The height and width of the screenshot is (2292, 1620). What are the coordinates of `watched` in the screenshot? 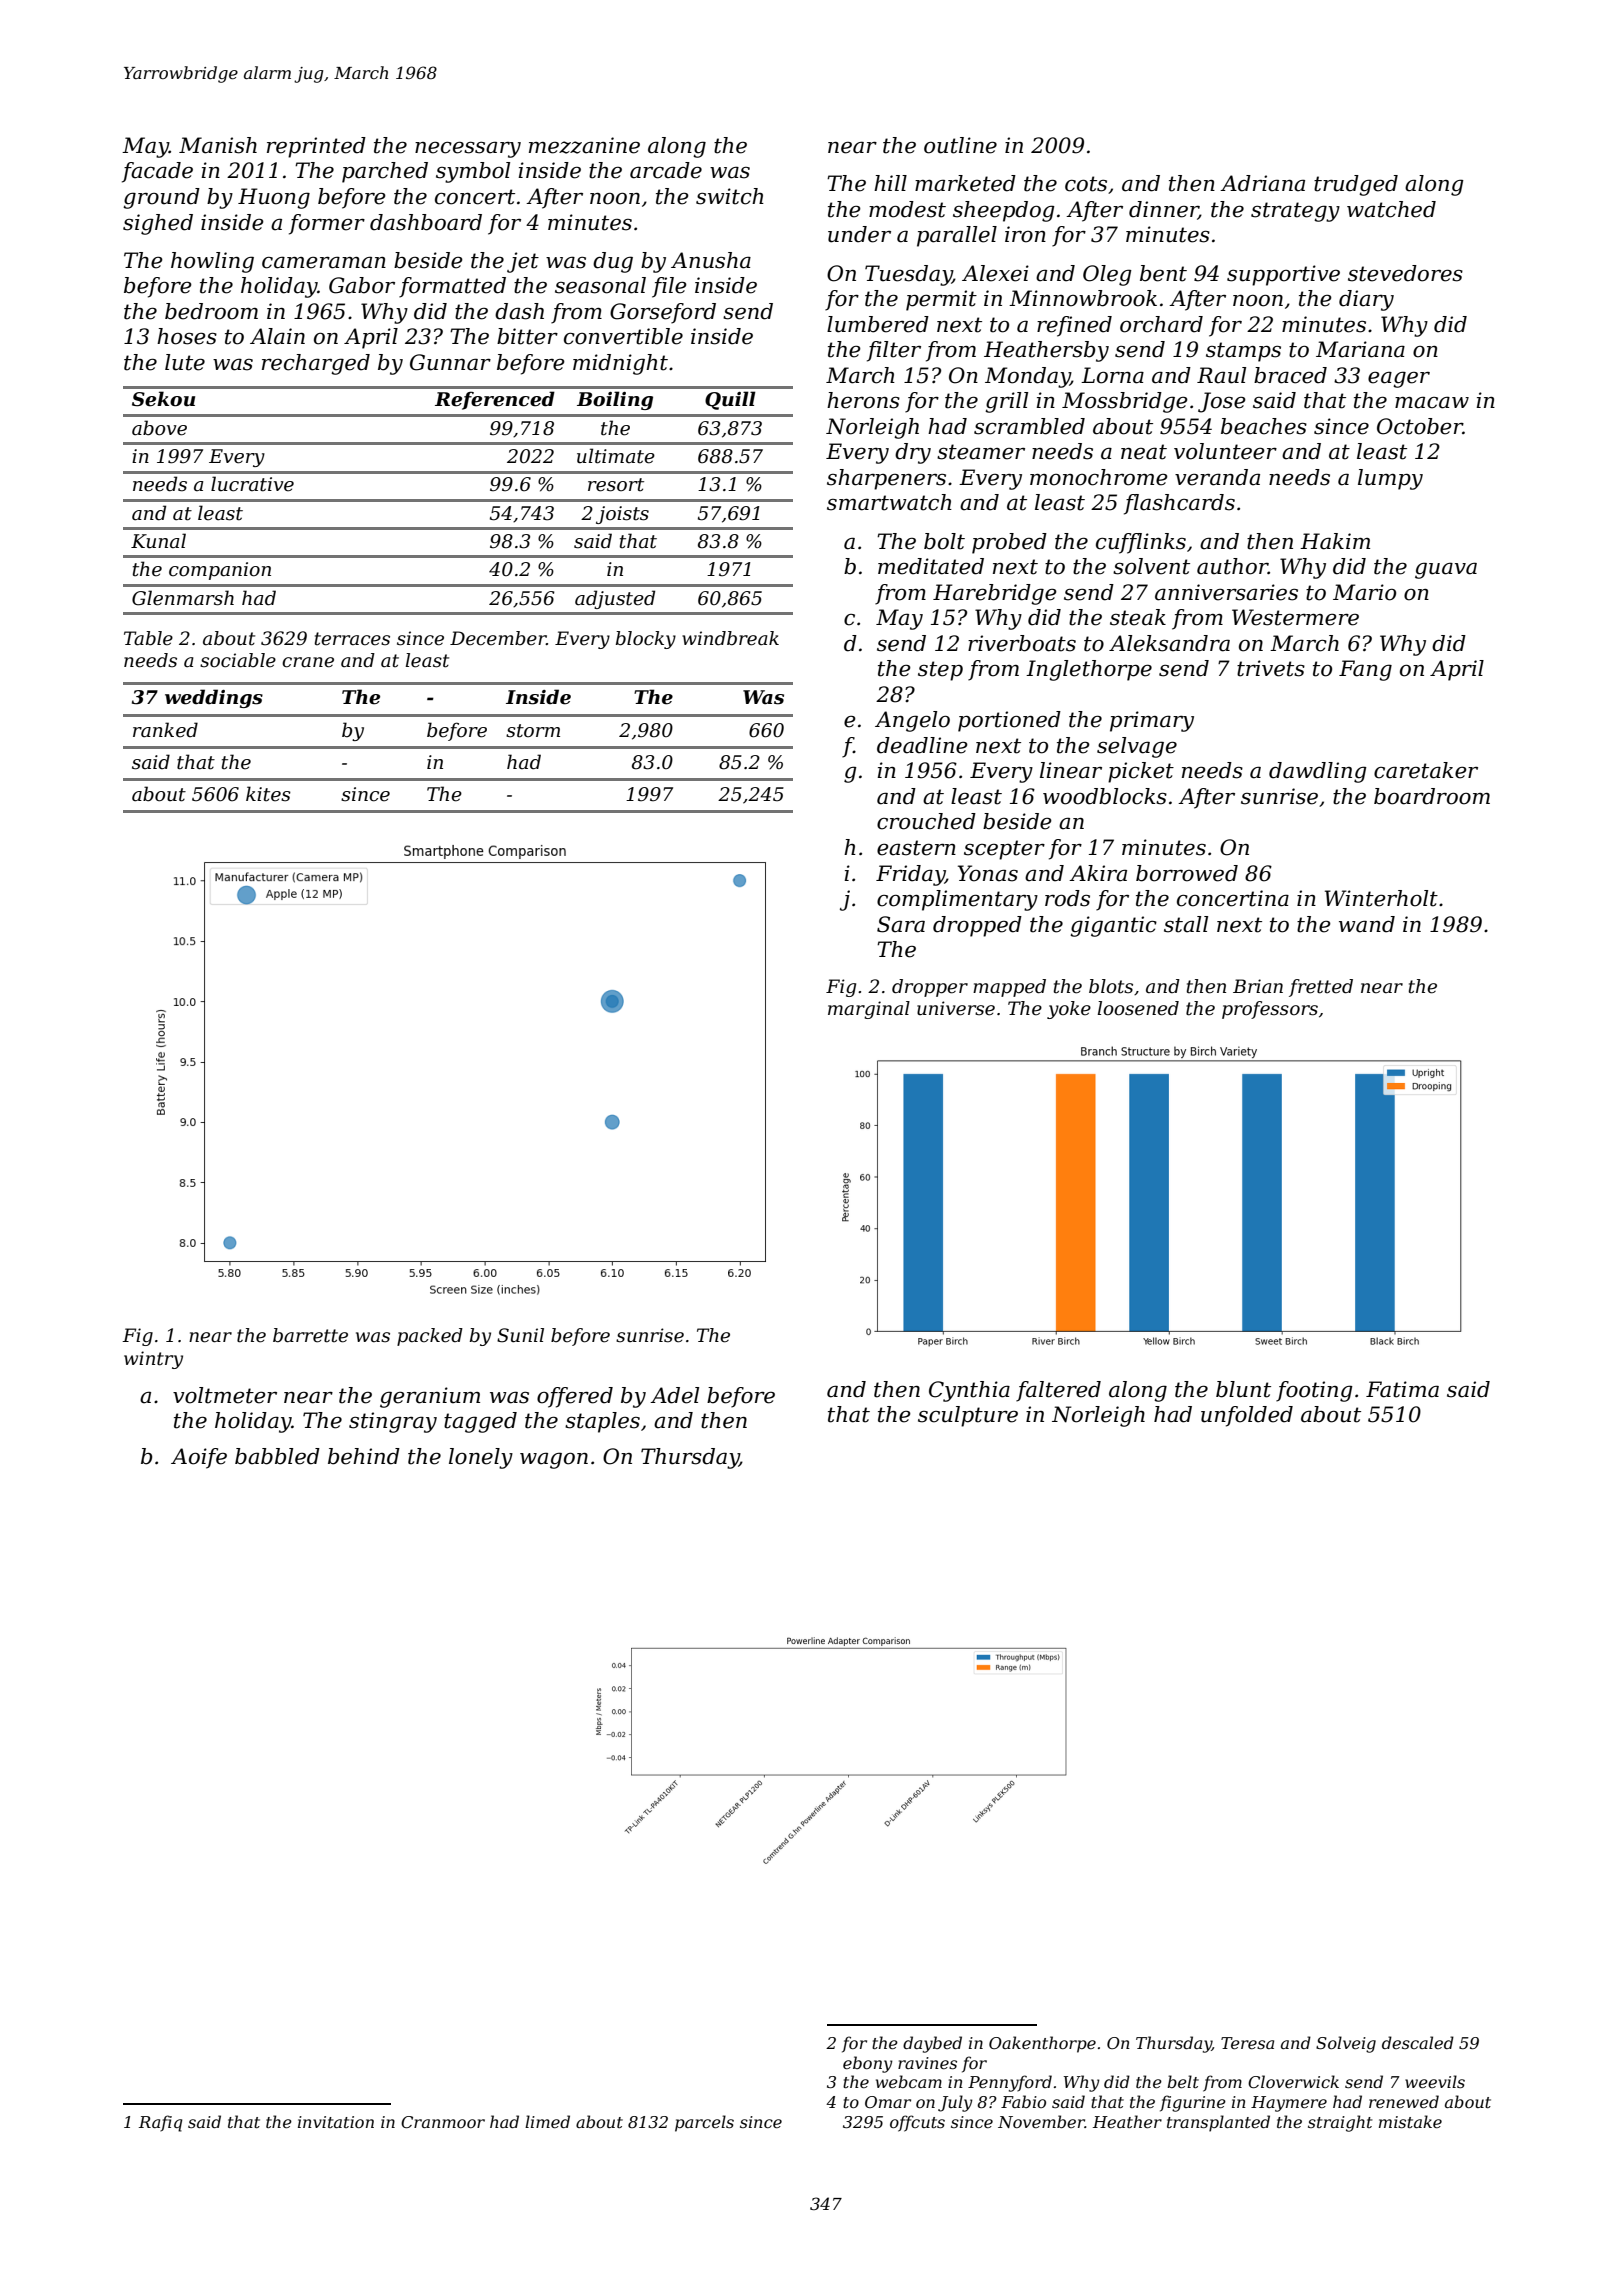 It's located at (1391, 209).
